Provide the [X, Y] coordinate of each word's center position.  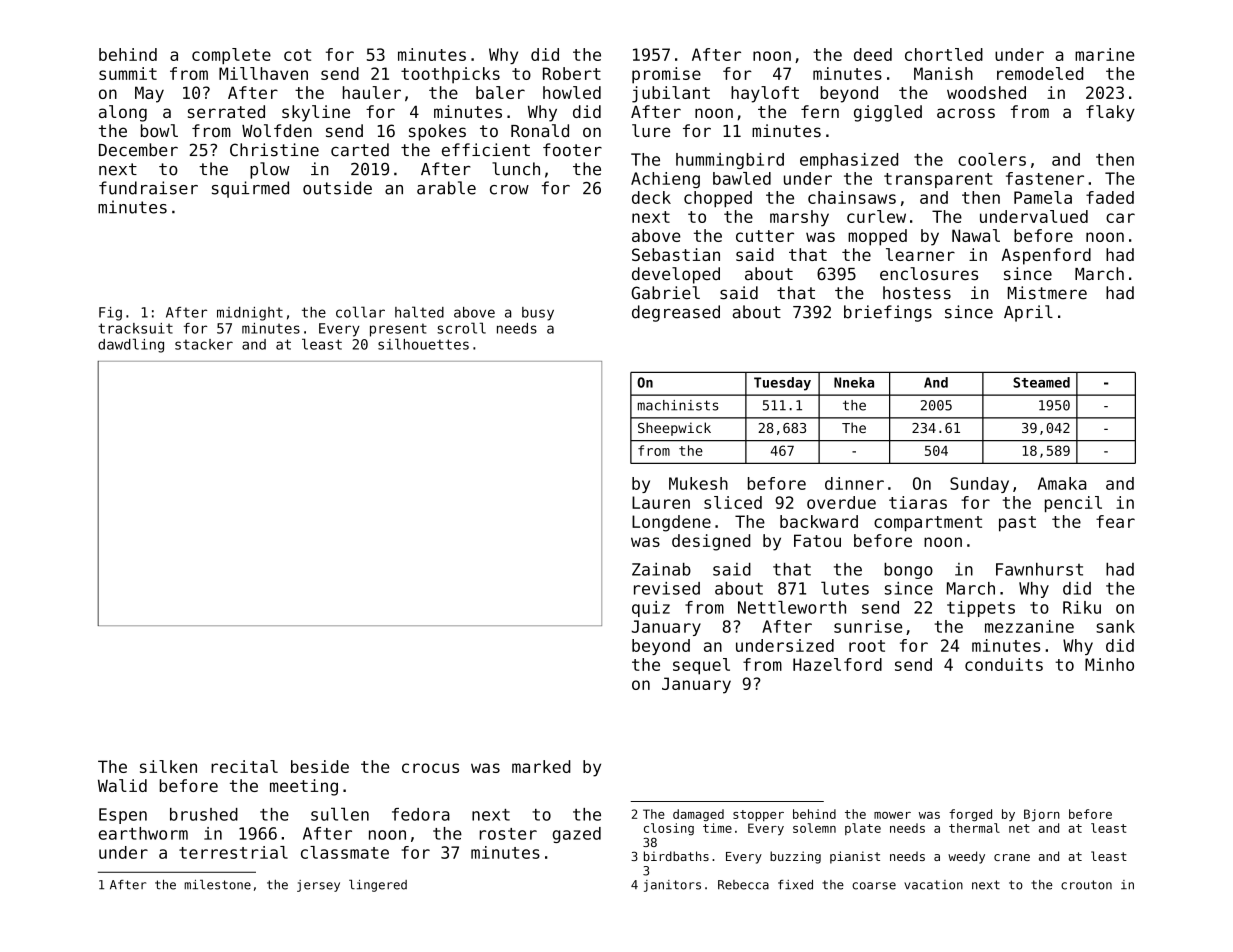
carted [360, 150]
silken [168, 766]
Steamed [1041, 382]
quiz [651, 609]
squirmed [250, 189]
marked [541, 766]
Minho [1109, 664]
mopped [877, 237]
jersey [318, 886]
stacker [204, 344]
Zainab [661, 569]
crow [509, 190]
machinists [678, 405]
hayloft [765, 94]
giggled [888, 113]
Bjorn [1042, 815]
